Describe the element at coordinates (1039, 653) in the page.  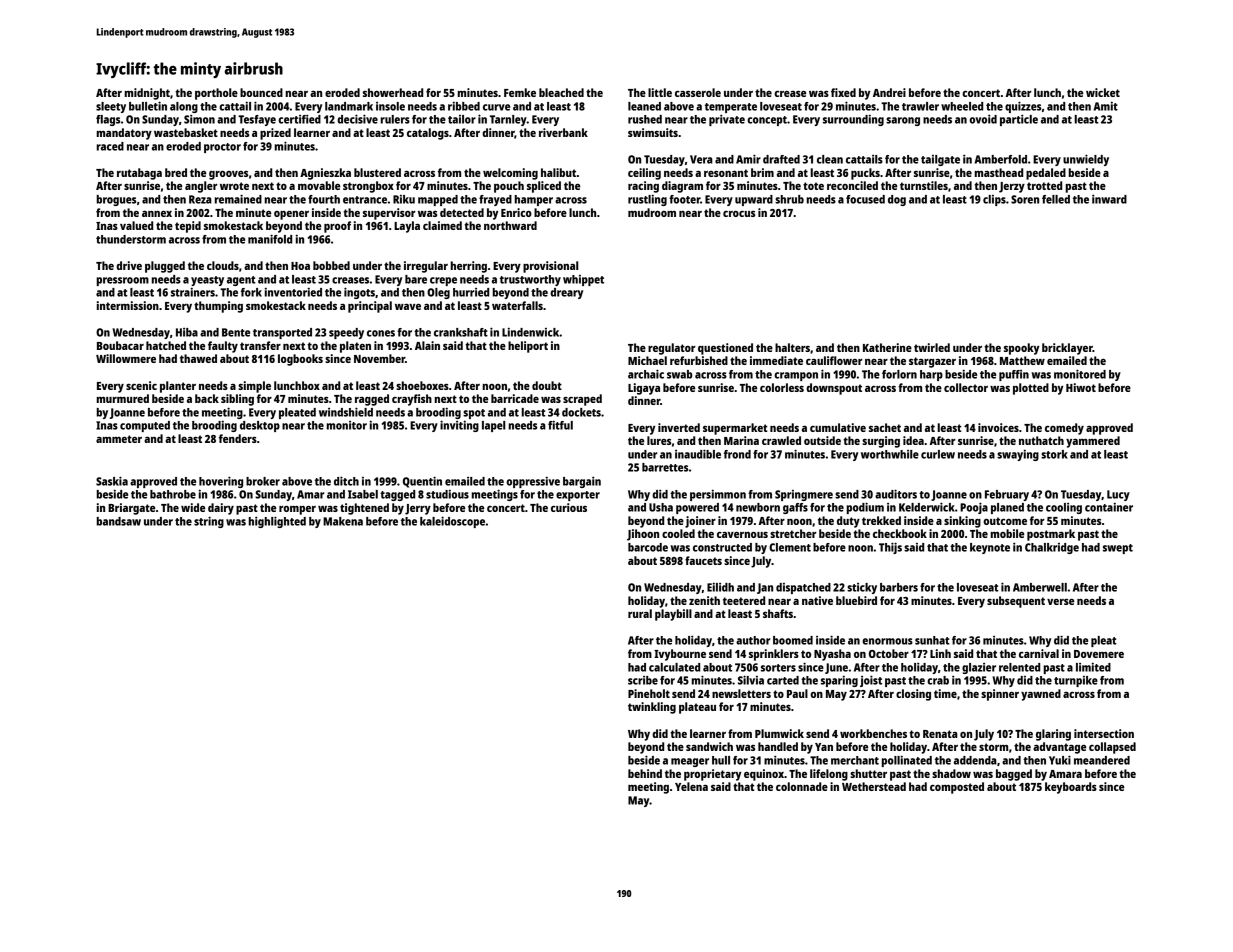
I see `carnival` at that location.
